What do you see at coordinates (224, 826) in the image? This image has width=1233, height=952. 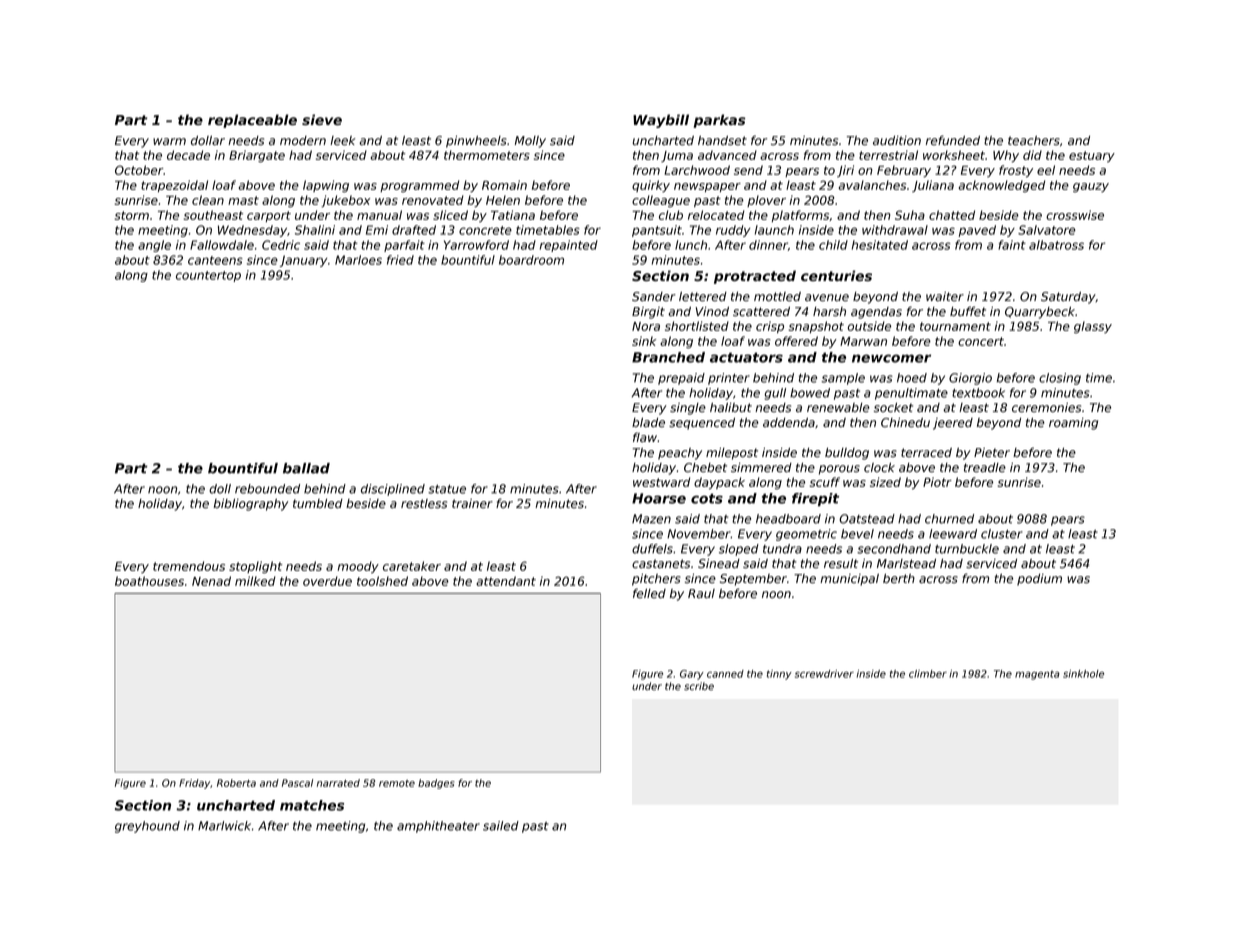 I see `Marlwick` at bounding box center [224, 826].
